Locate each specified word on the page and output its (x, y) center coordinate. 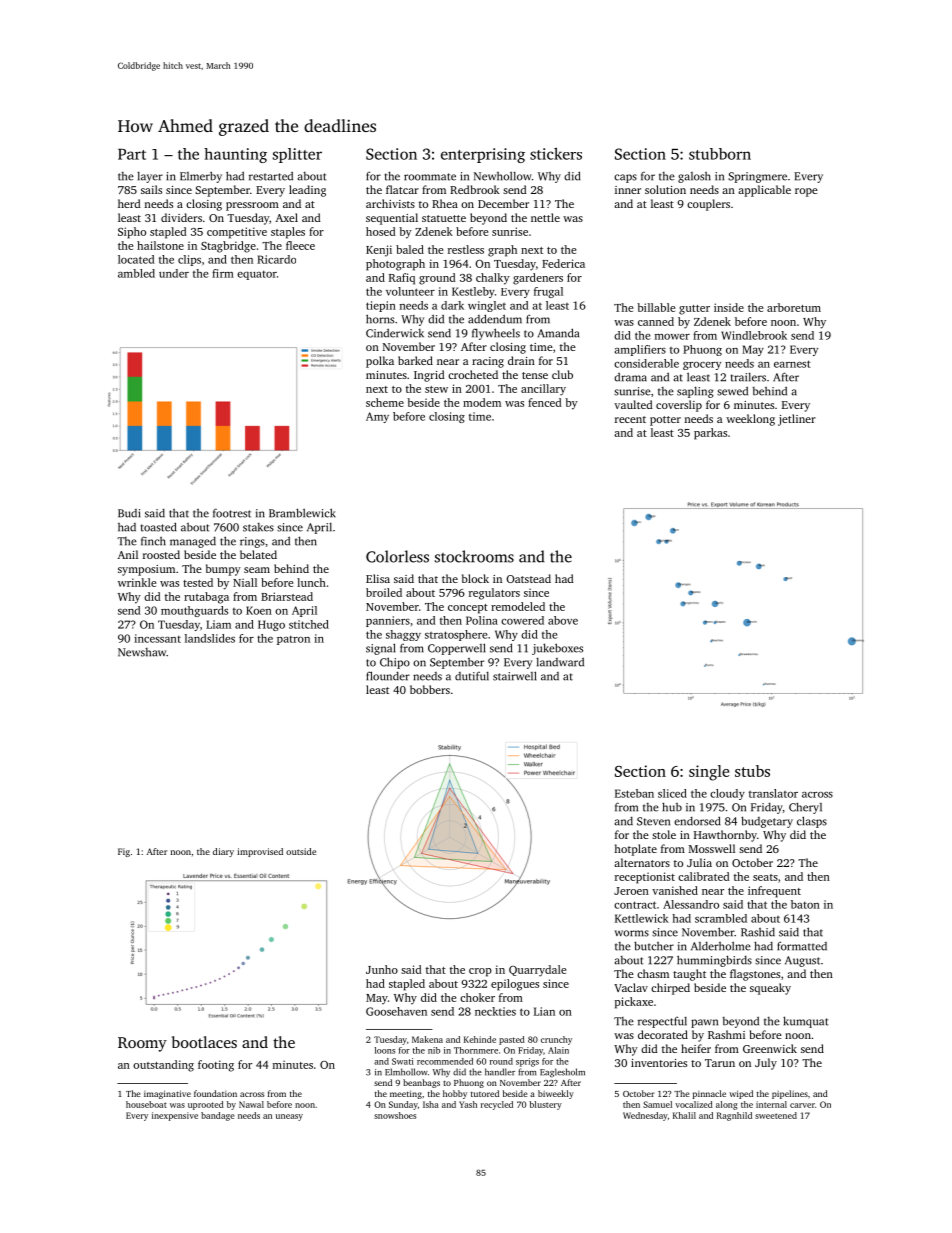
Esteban (634, 793)
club (562, 374)
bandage (218, 1116)
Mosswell (712, 848)
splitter (297, 155)
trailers (748, 377)
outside (301, 851)
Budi (129, 513)
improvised (260, 852)
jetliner (797, 420)
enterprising (483, 155)
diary (223, 852)
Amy (377, 417)
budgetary (767, 822)
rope (806, 192)
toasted (158, 527)
